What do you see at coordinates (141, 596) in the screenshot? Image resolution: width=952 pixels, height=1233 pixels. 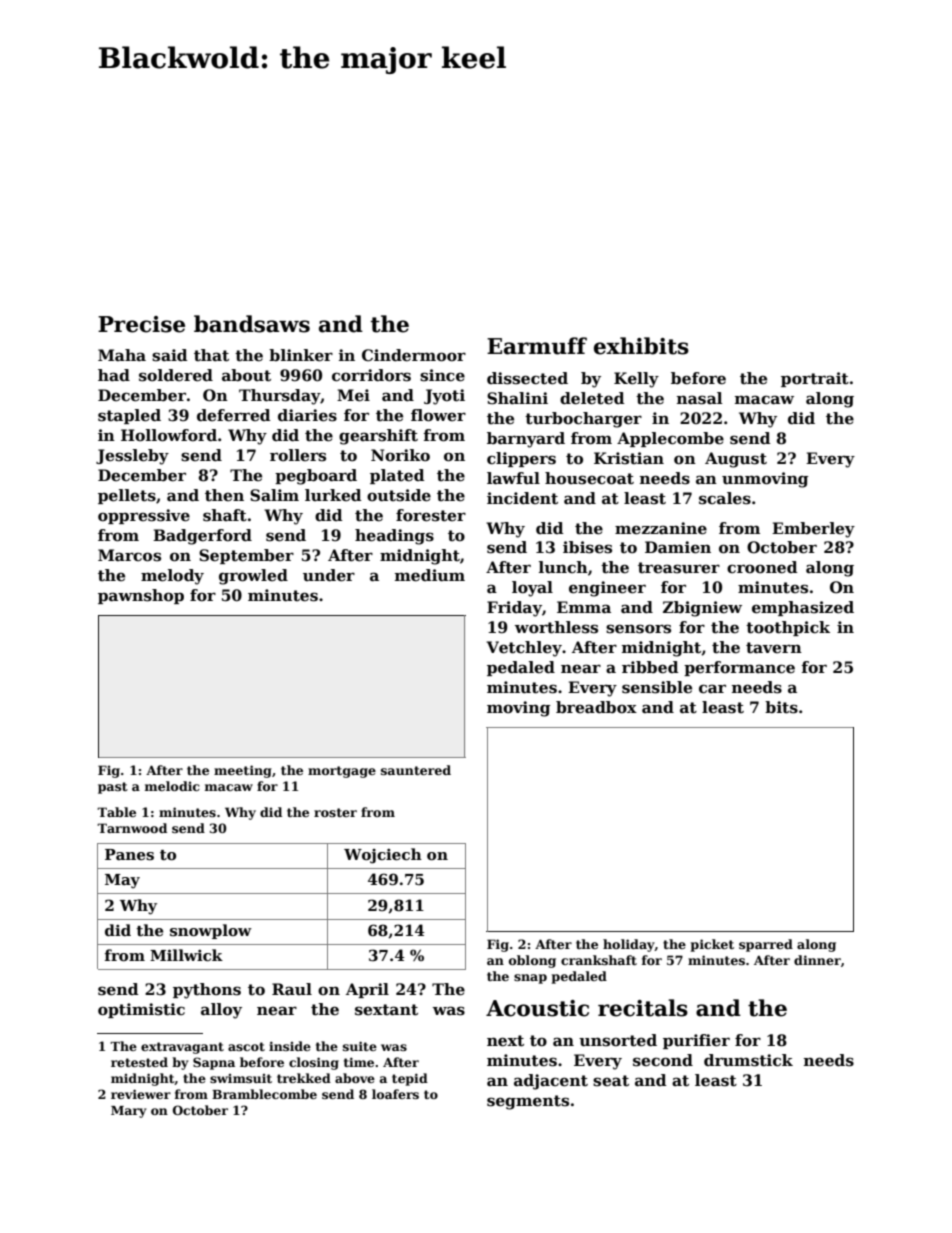 I see `pawnshop` at bounding box center [141, 596].
